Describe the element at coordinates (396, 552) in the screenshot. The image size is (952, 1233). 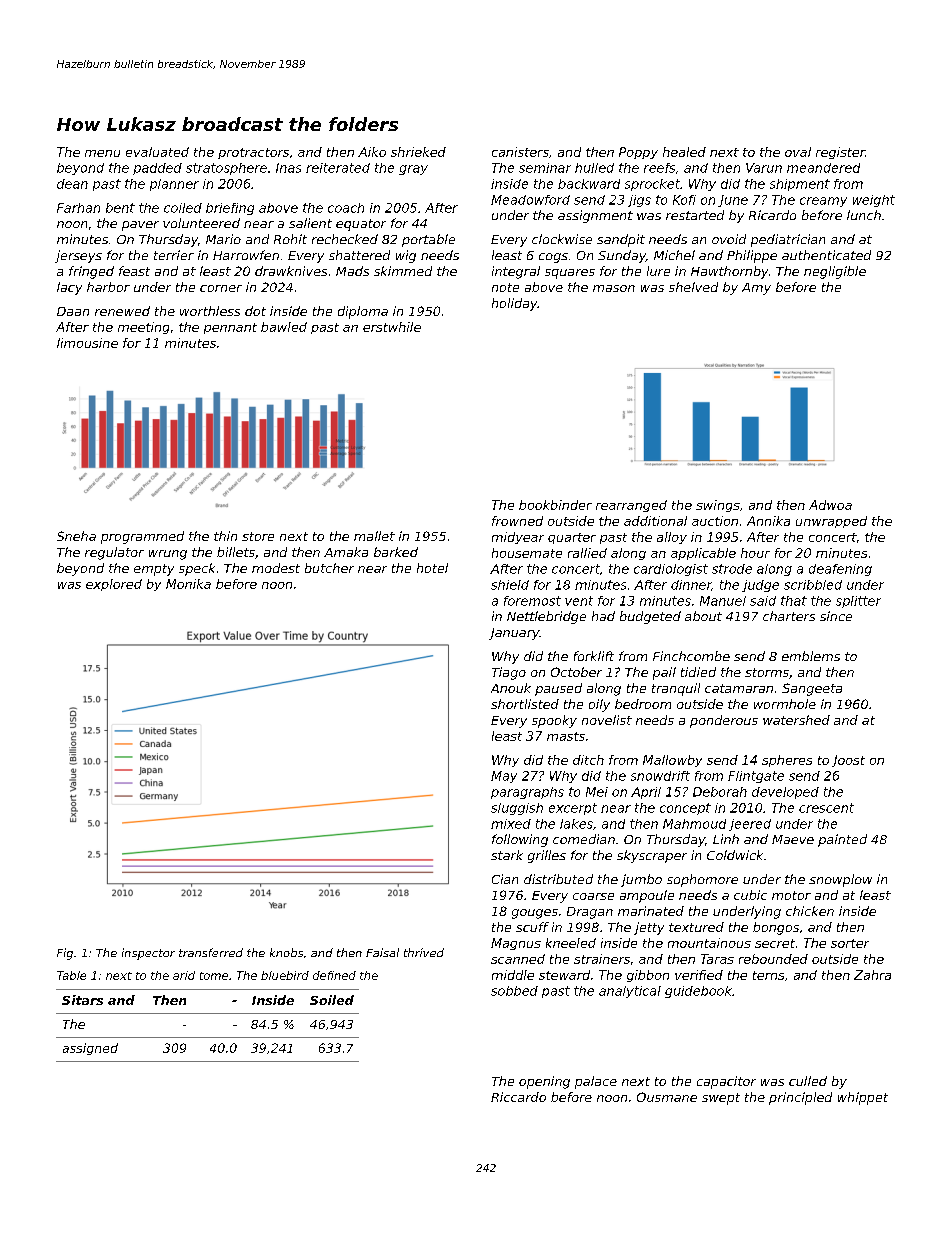
I see `barked` at that location.
